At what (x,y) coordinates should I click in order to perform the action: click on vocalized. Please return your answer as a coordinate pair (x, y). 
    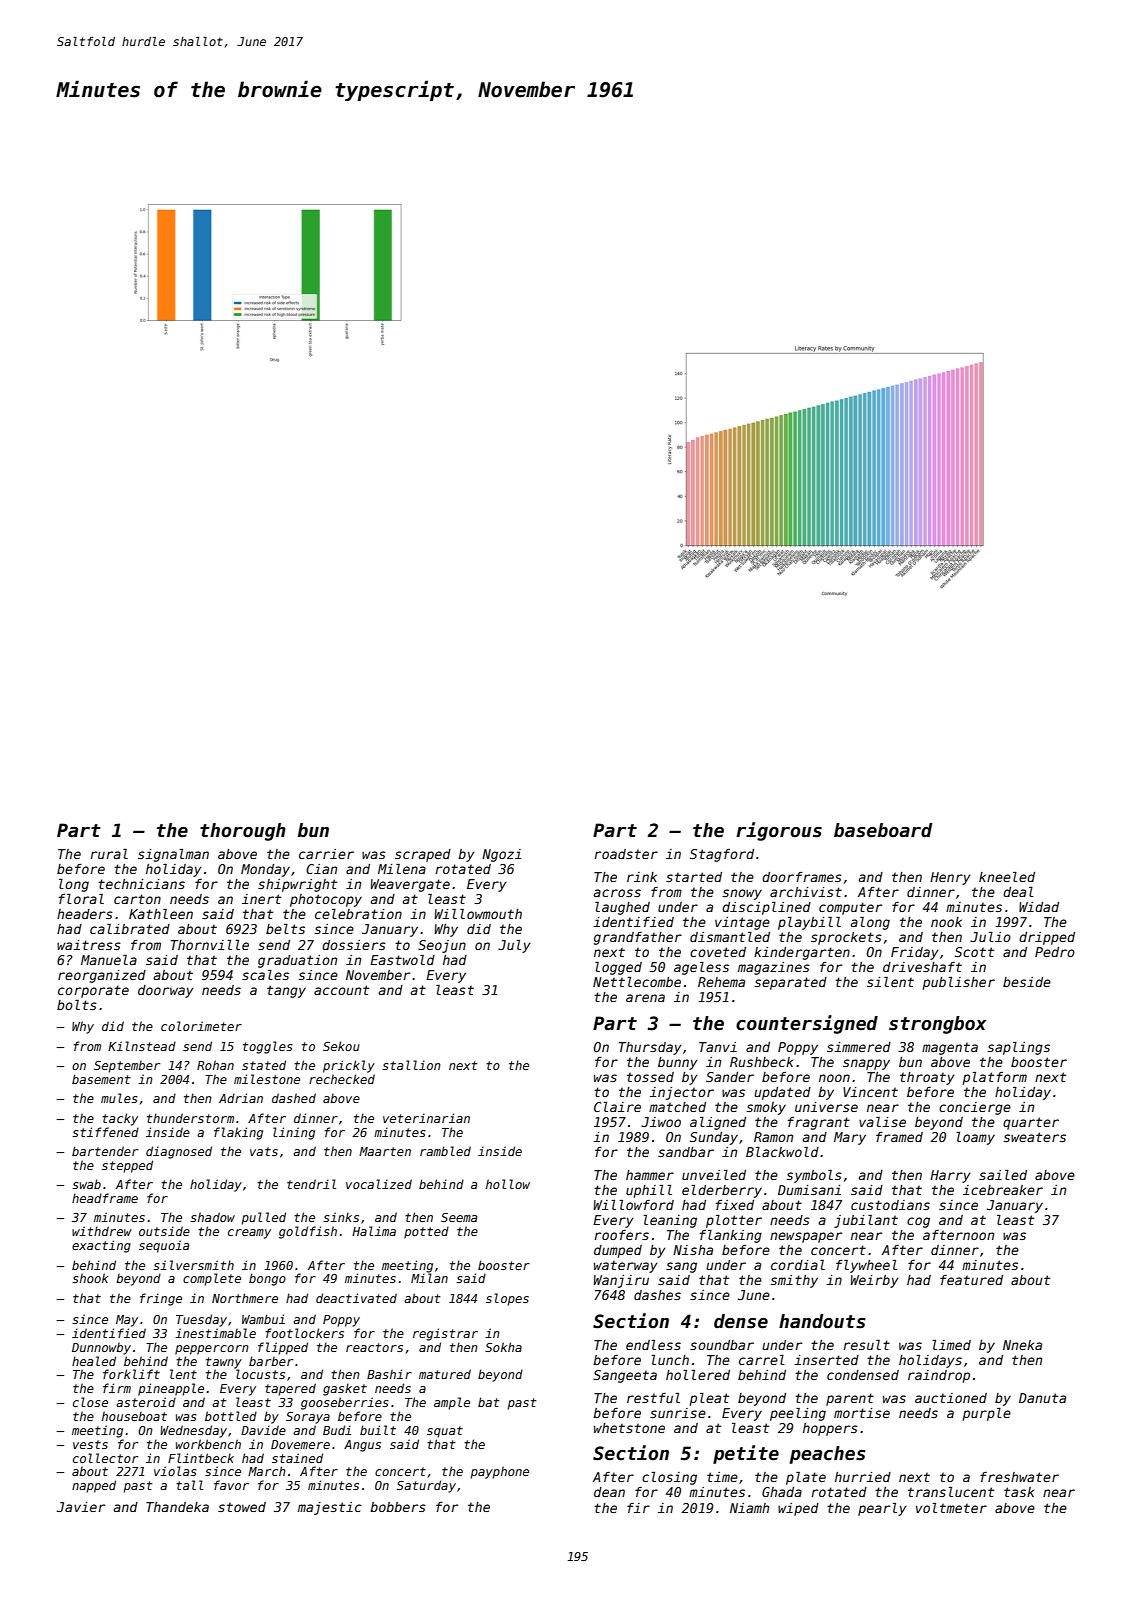
    Looking at the image, I should click on (379, 1184).
